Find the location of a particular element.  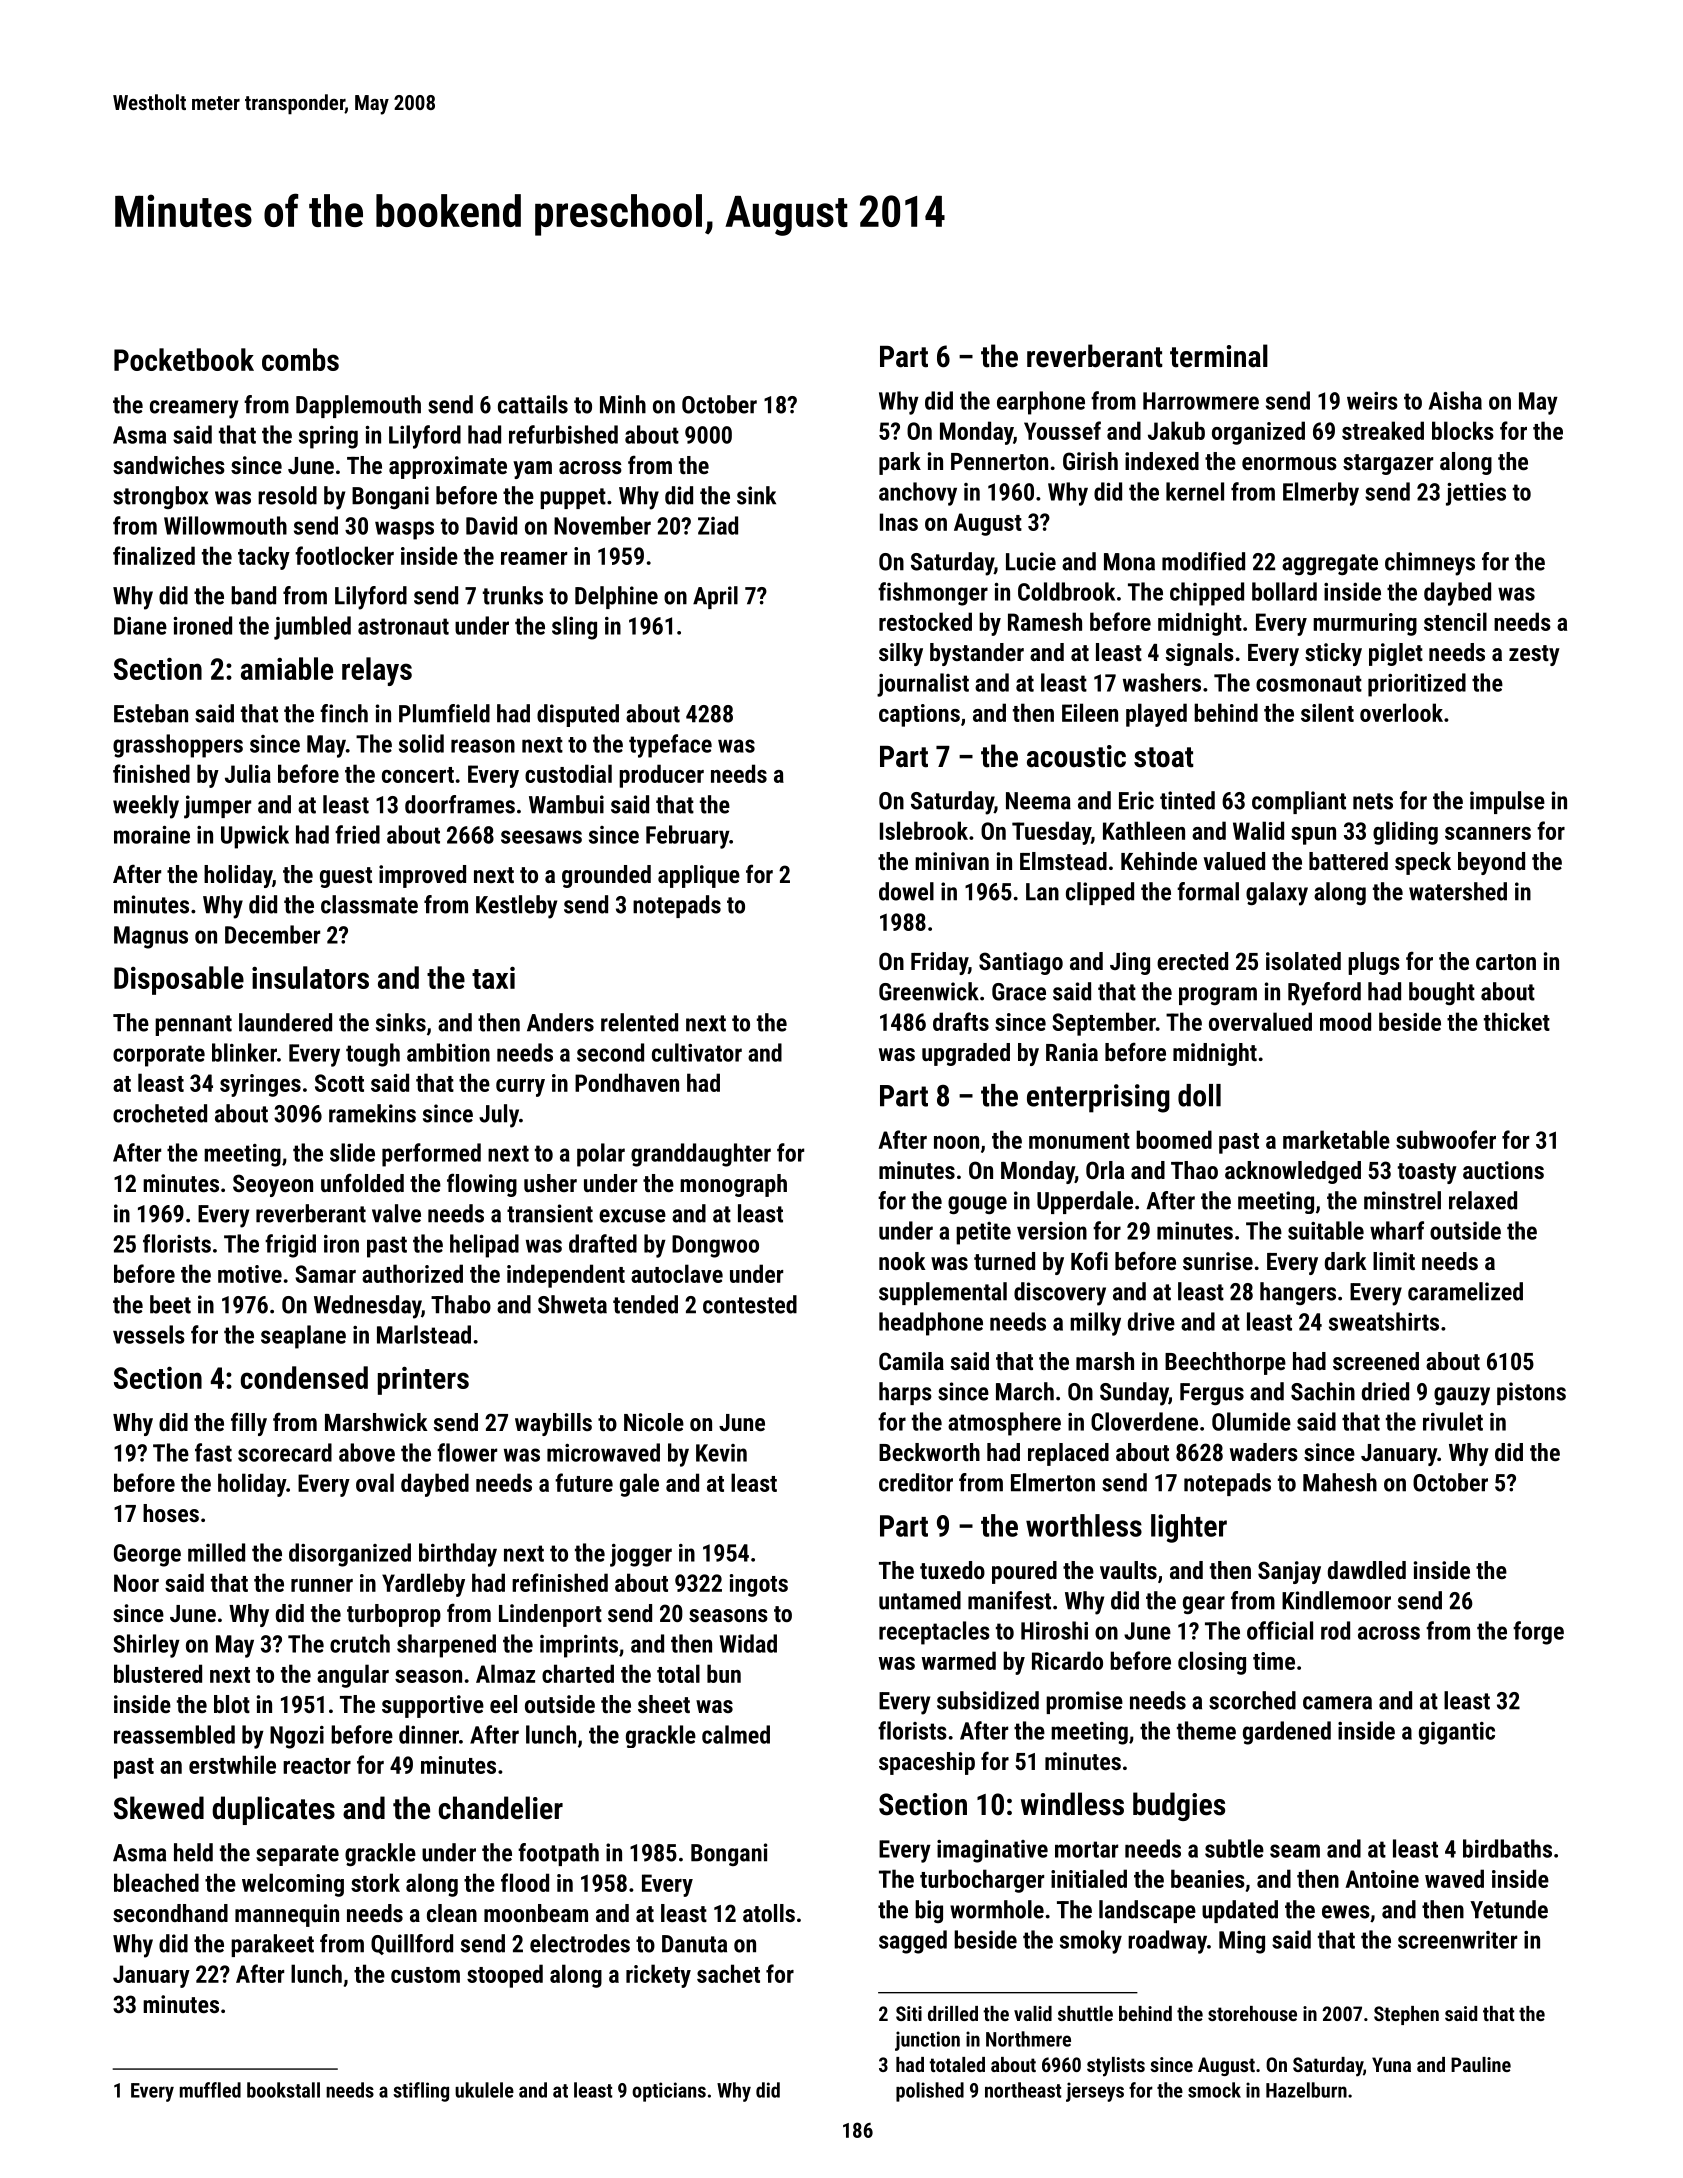

polished is located at coordinates (930, 2092).
